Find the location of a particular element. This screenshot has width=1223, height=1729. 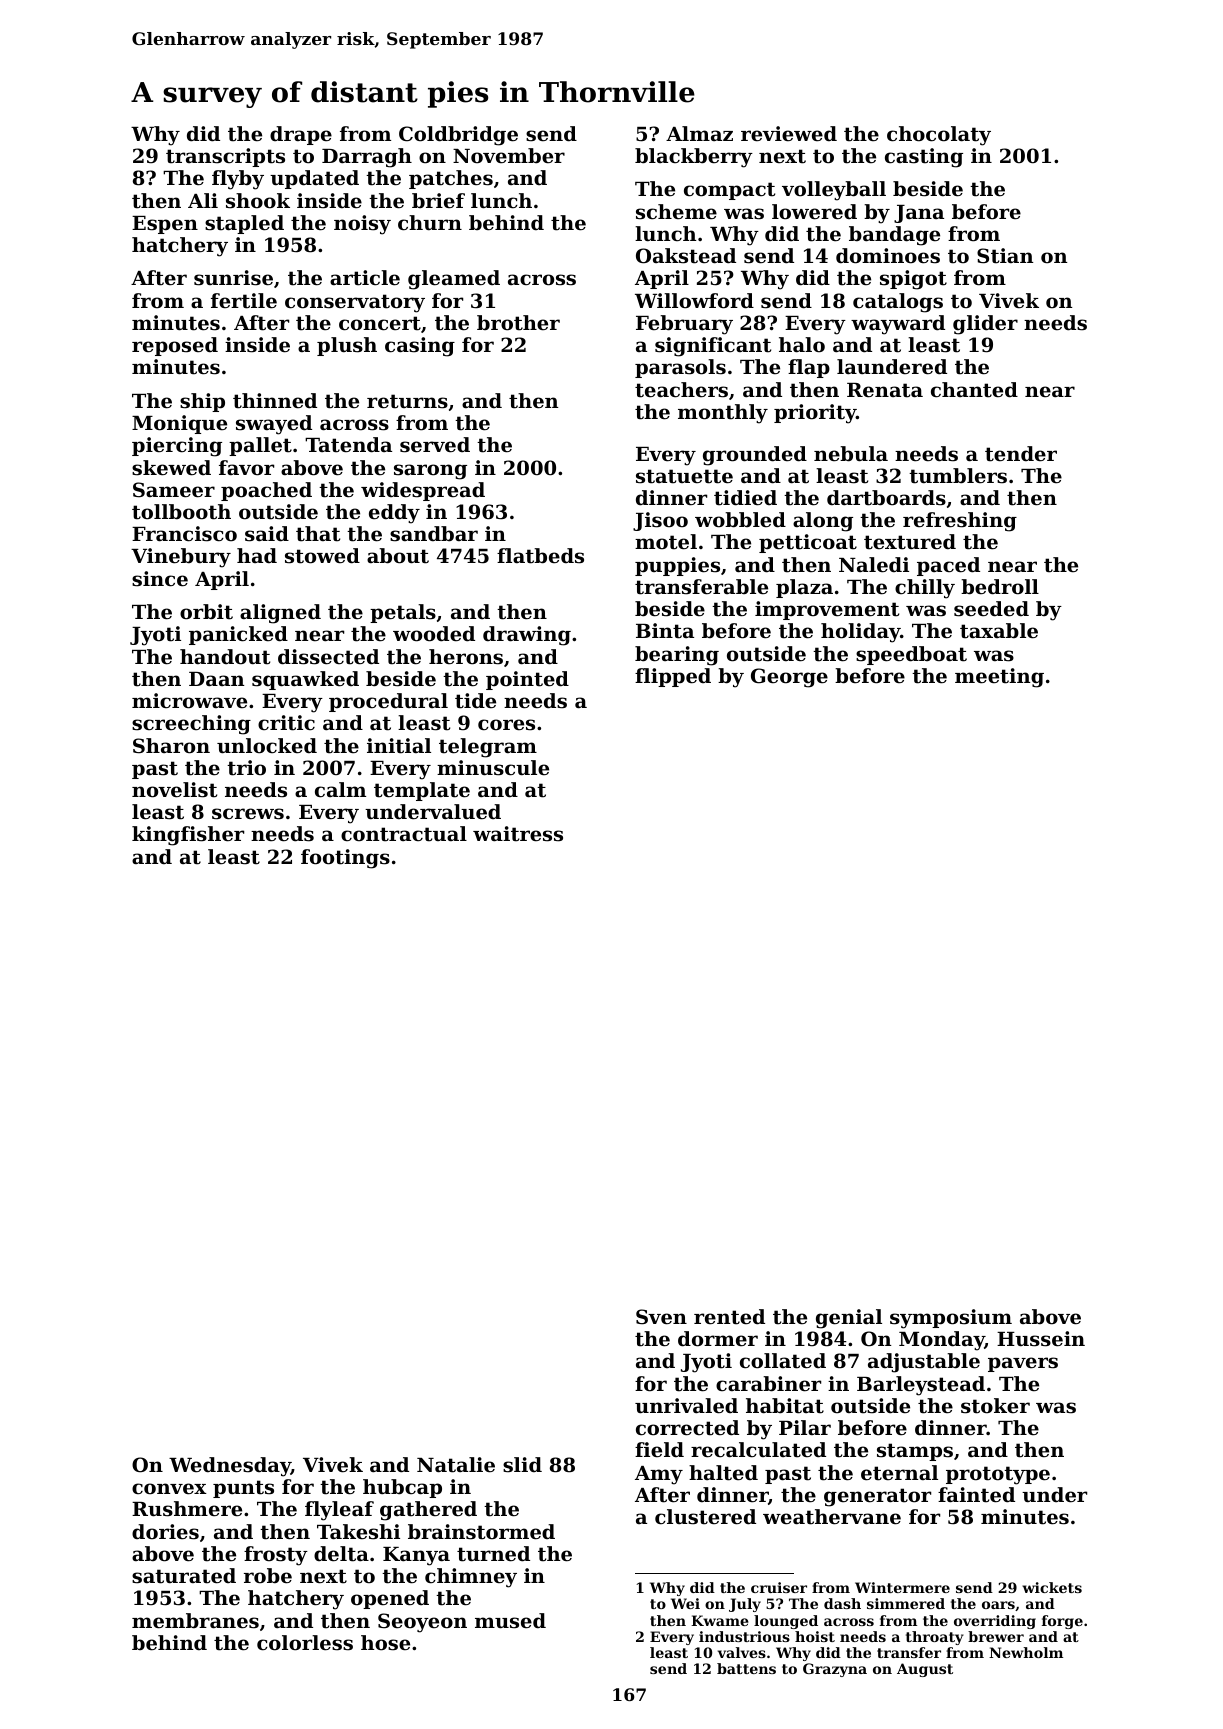

Almaz is located at coordinates (699, 133).
